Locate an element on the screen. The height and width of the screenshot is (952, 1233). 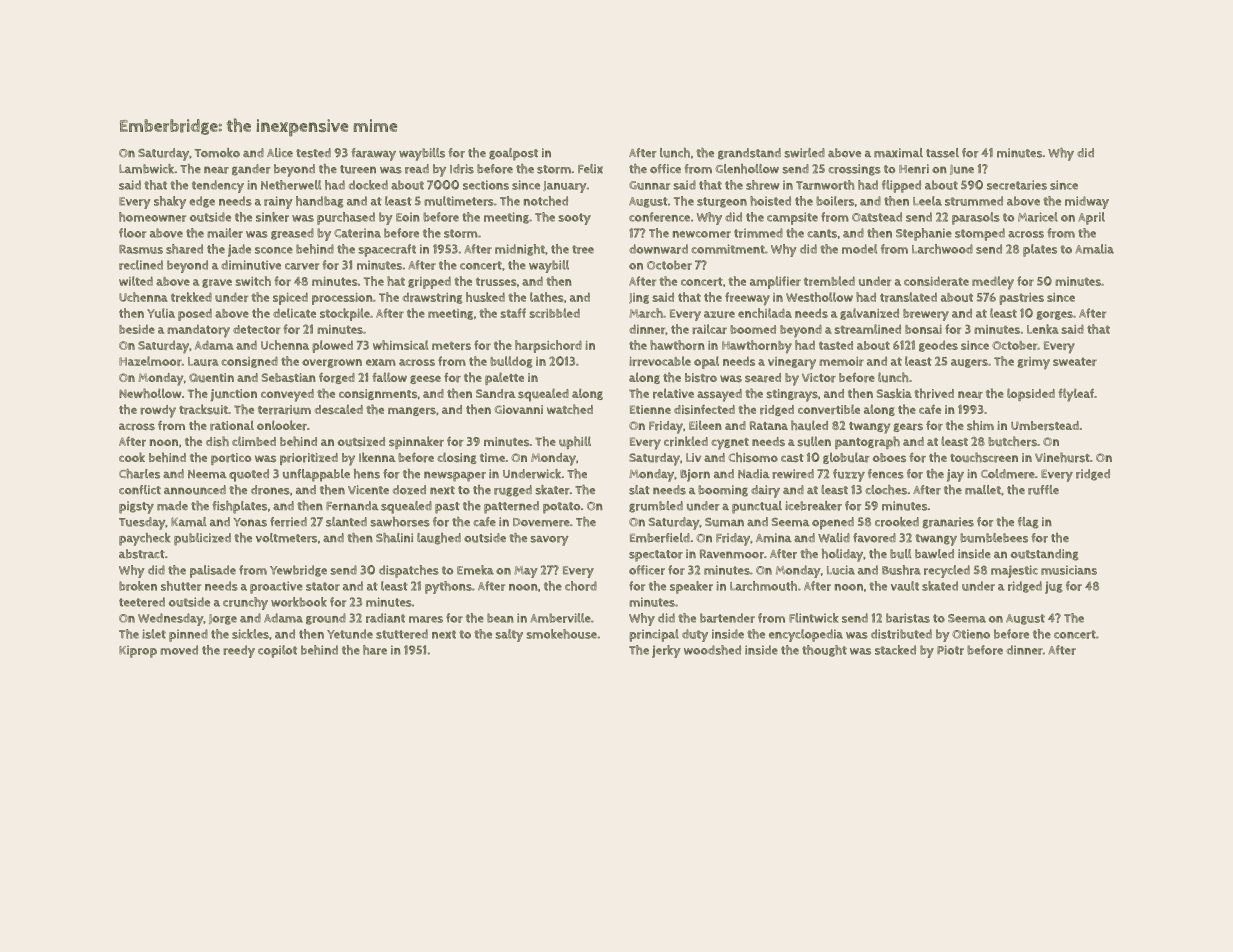
paycheck is located at coordinates (145, 539).
